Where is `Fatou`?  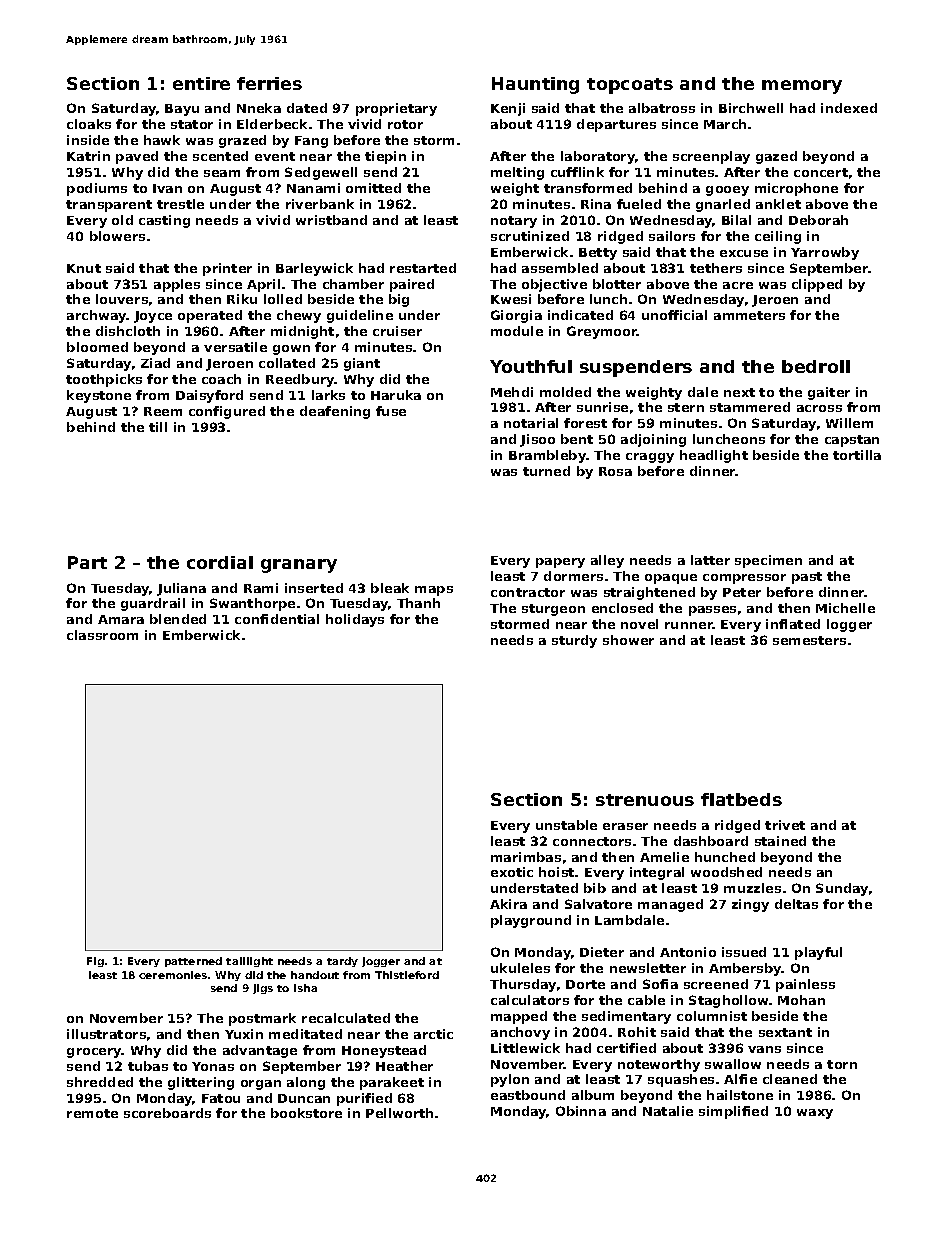 Fatou is located at coordinates (221, 1098).
